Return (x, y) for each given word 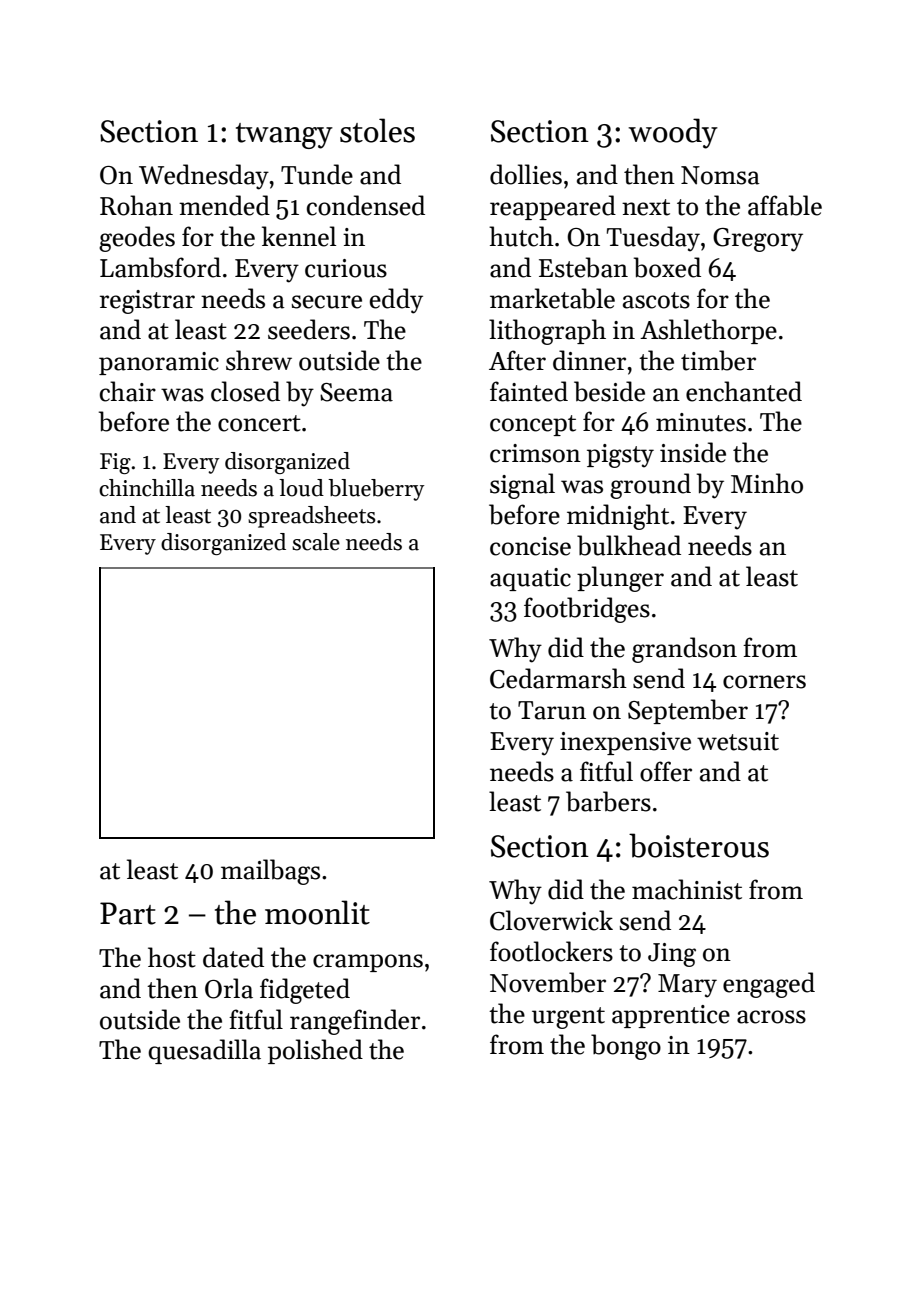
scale (316, 542)
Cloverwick (551, 920)
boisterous (699, 845)
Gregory (758, 240)
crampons (368, 963)
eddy (396, 301)
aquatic (530, 579)
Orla (229, 988)
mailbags (270, 872)
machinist (687, 889)
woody (673, 133)
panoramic (159, 363)
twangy (284, 136)
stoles (377, 130)
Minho (767, 483)
